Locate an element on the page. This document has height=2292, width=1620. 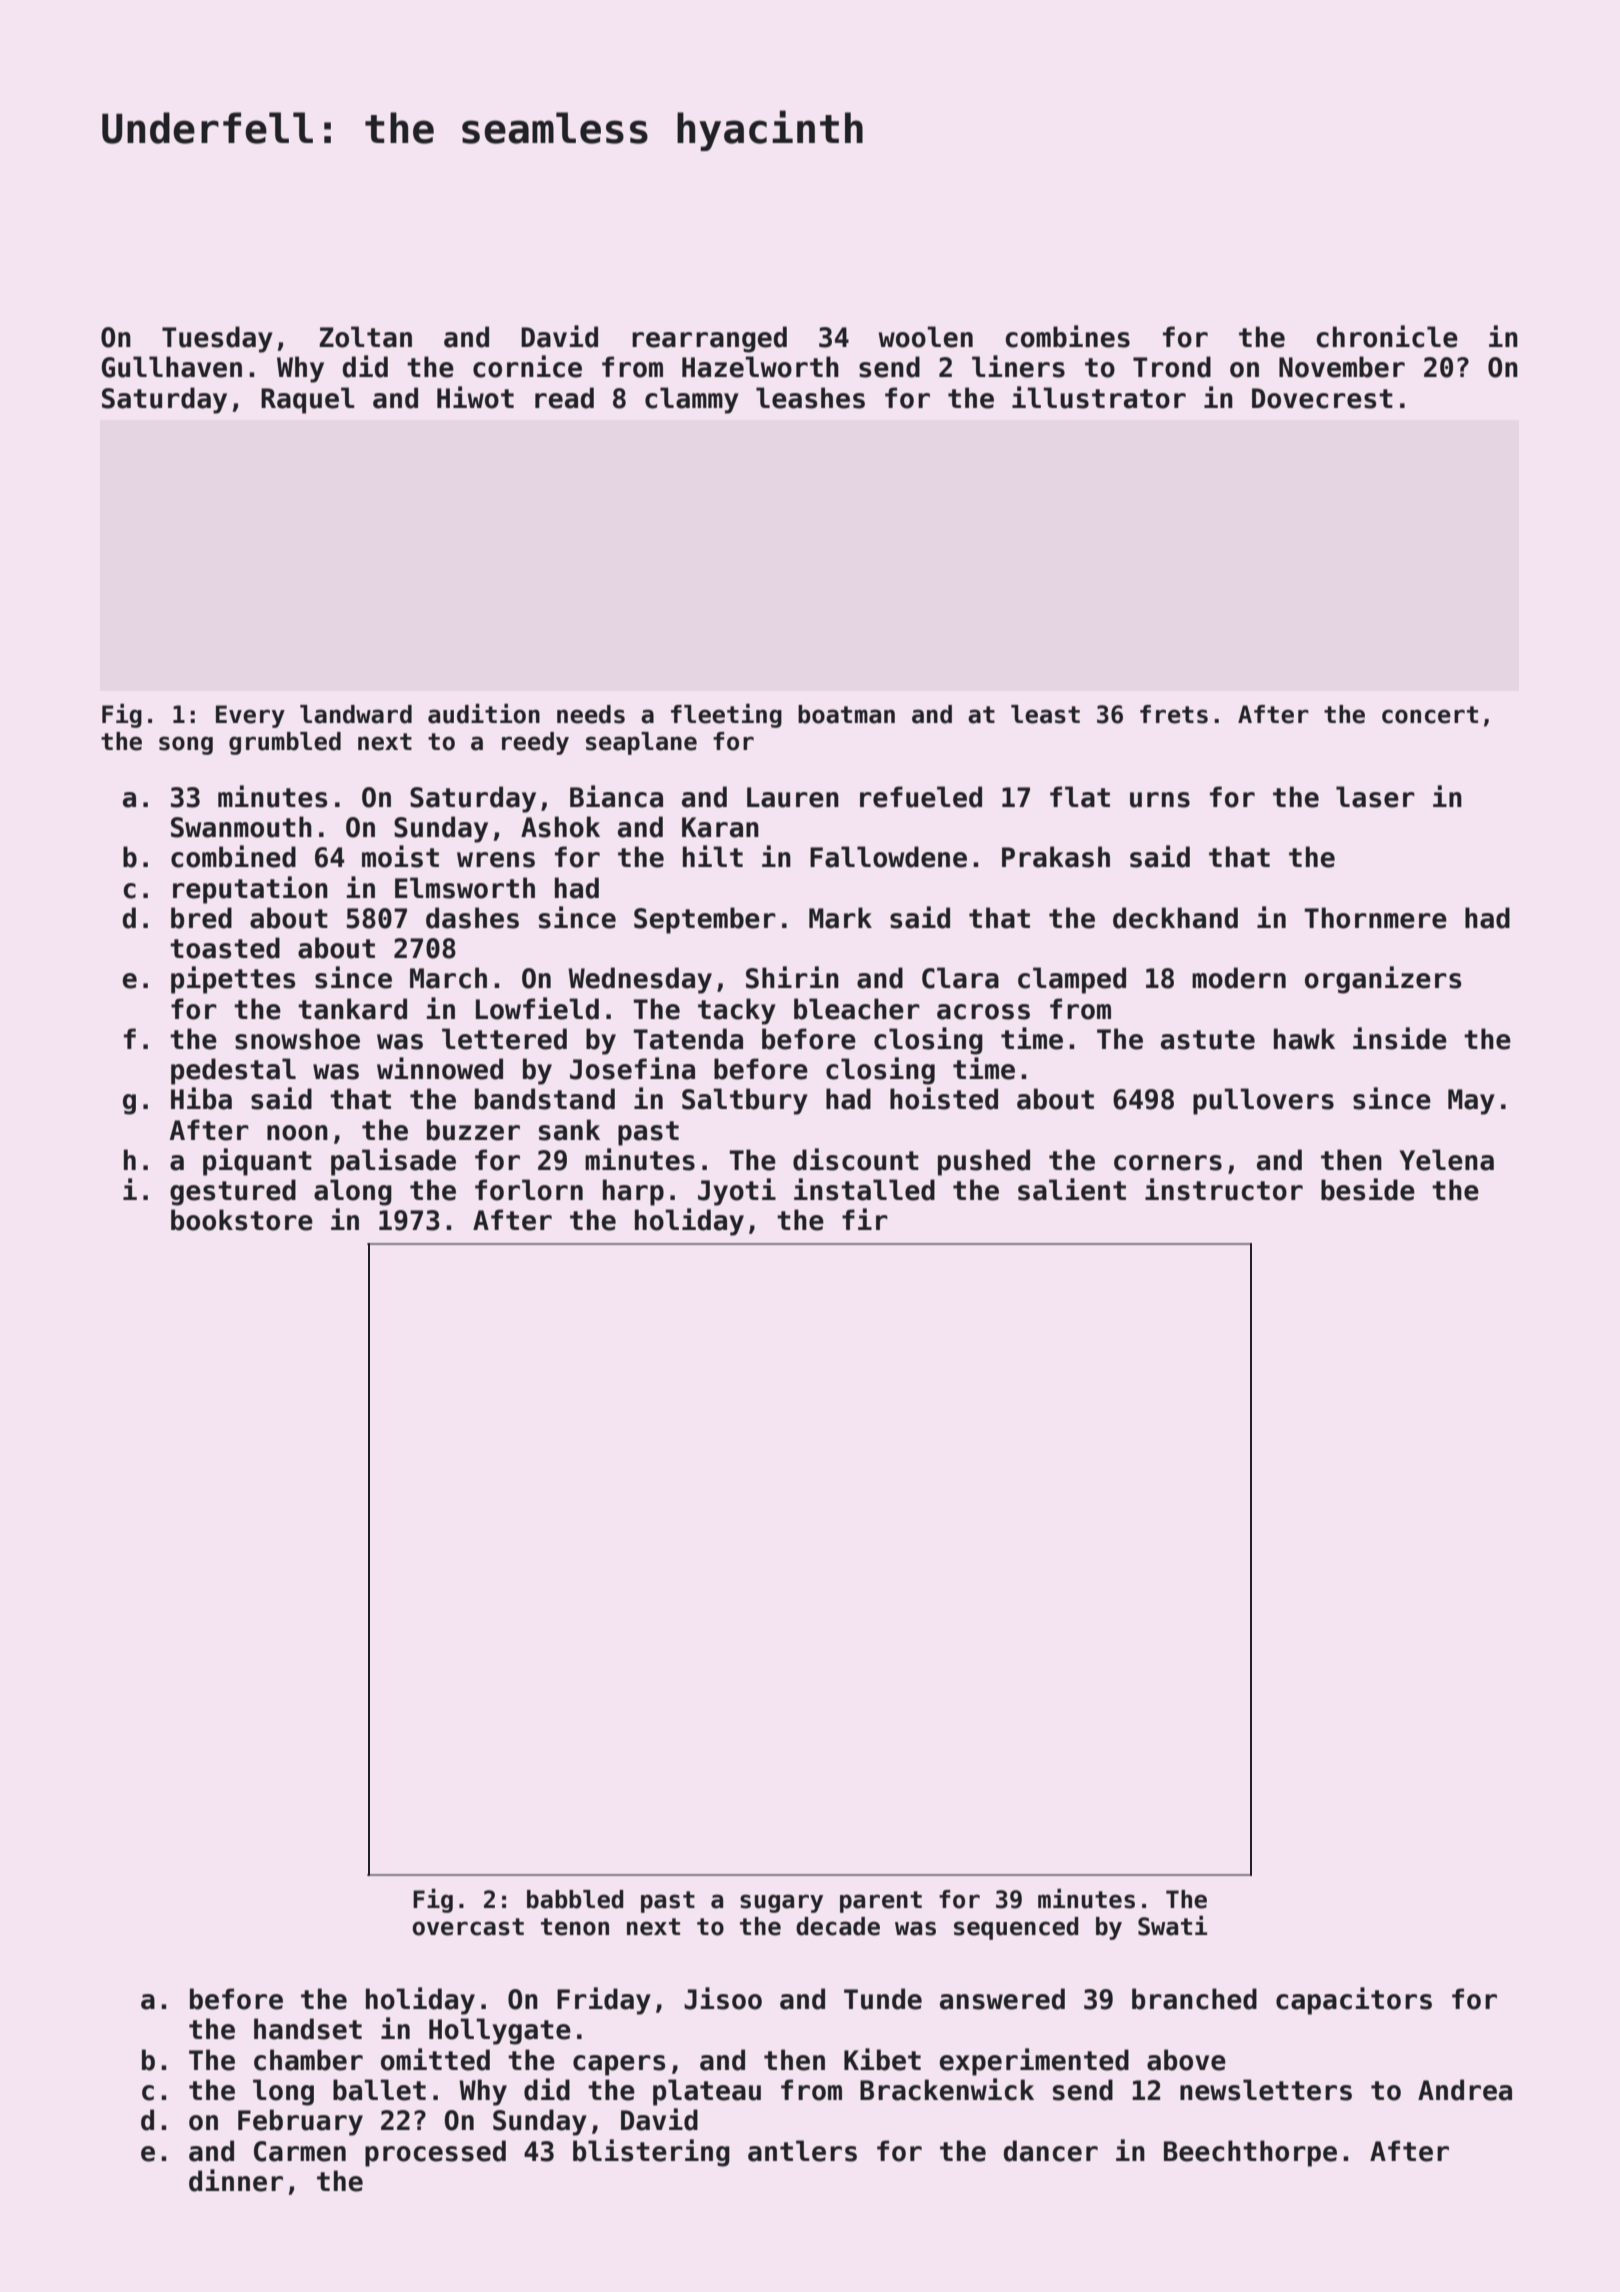
Swati is located at coordinates (1172, 1926).
